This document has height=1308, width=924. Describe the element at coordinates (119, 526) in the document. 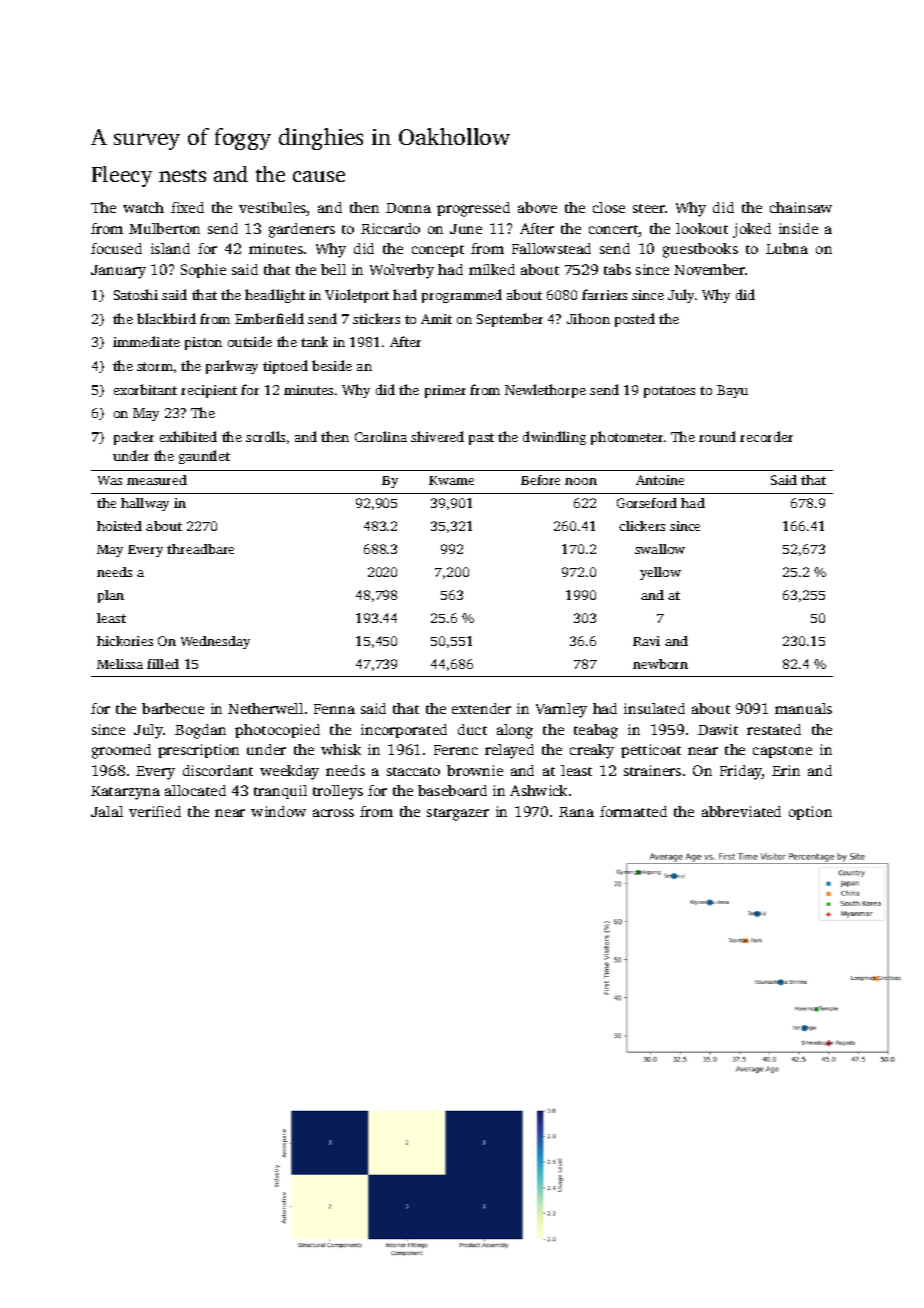

I see `hoisted` at that location.
